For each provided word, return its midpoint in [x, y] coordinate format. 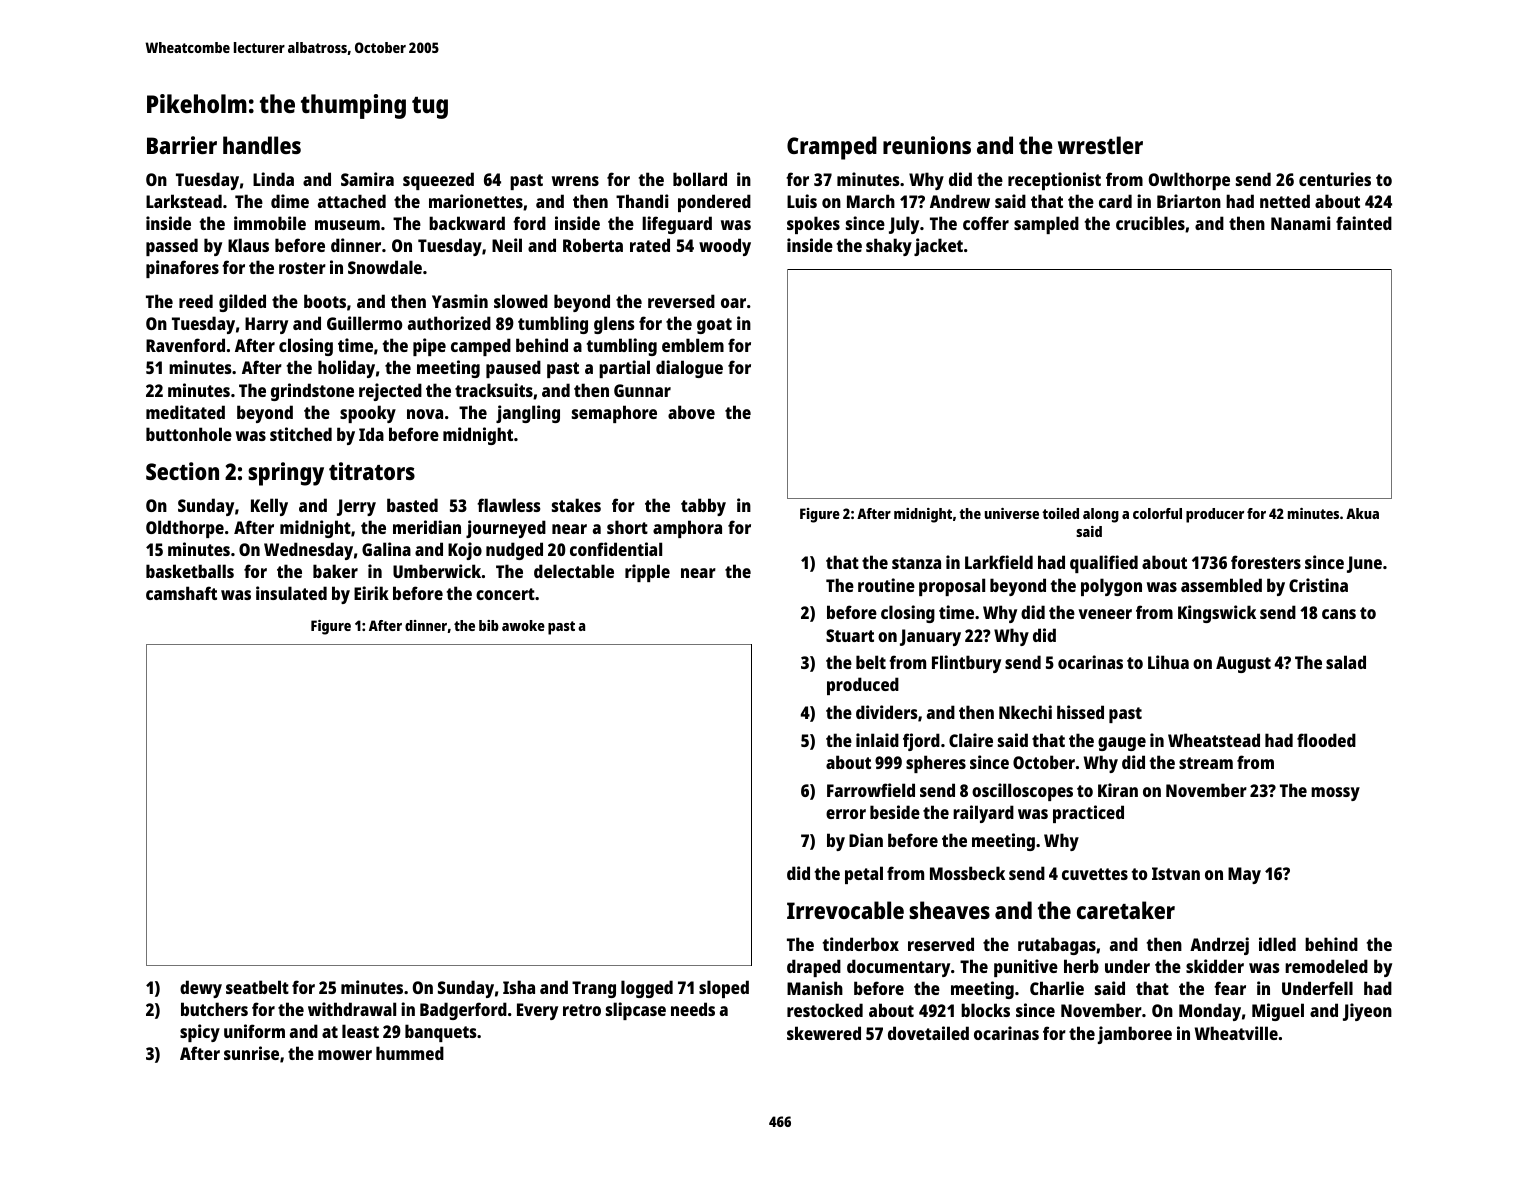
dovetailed [928, 1033]
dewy [201, 989]
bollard [700, 179]
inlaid [877, 740]
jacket [938, 247]
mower [345, 1055]
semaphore [614, 414]
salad [1346, 662]
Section [182, 471]
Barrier [182, 145]
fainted [1364, 223]
